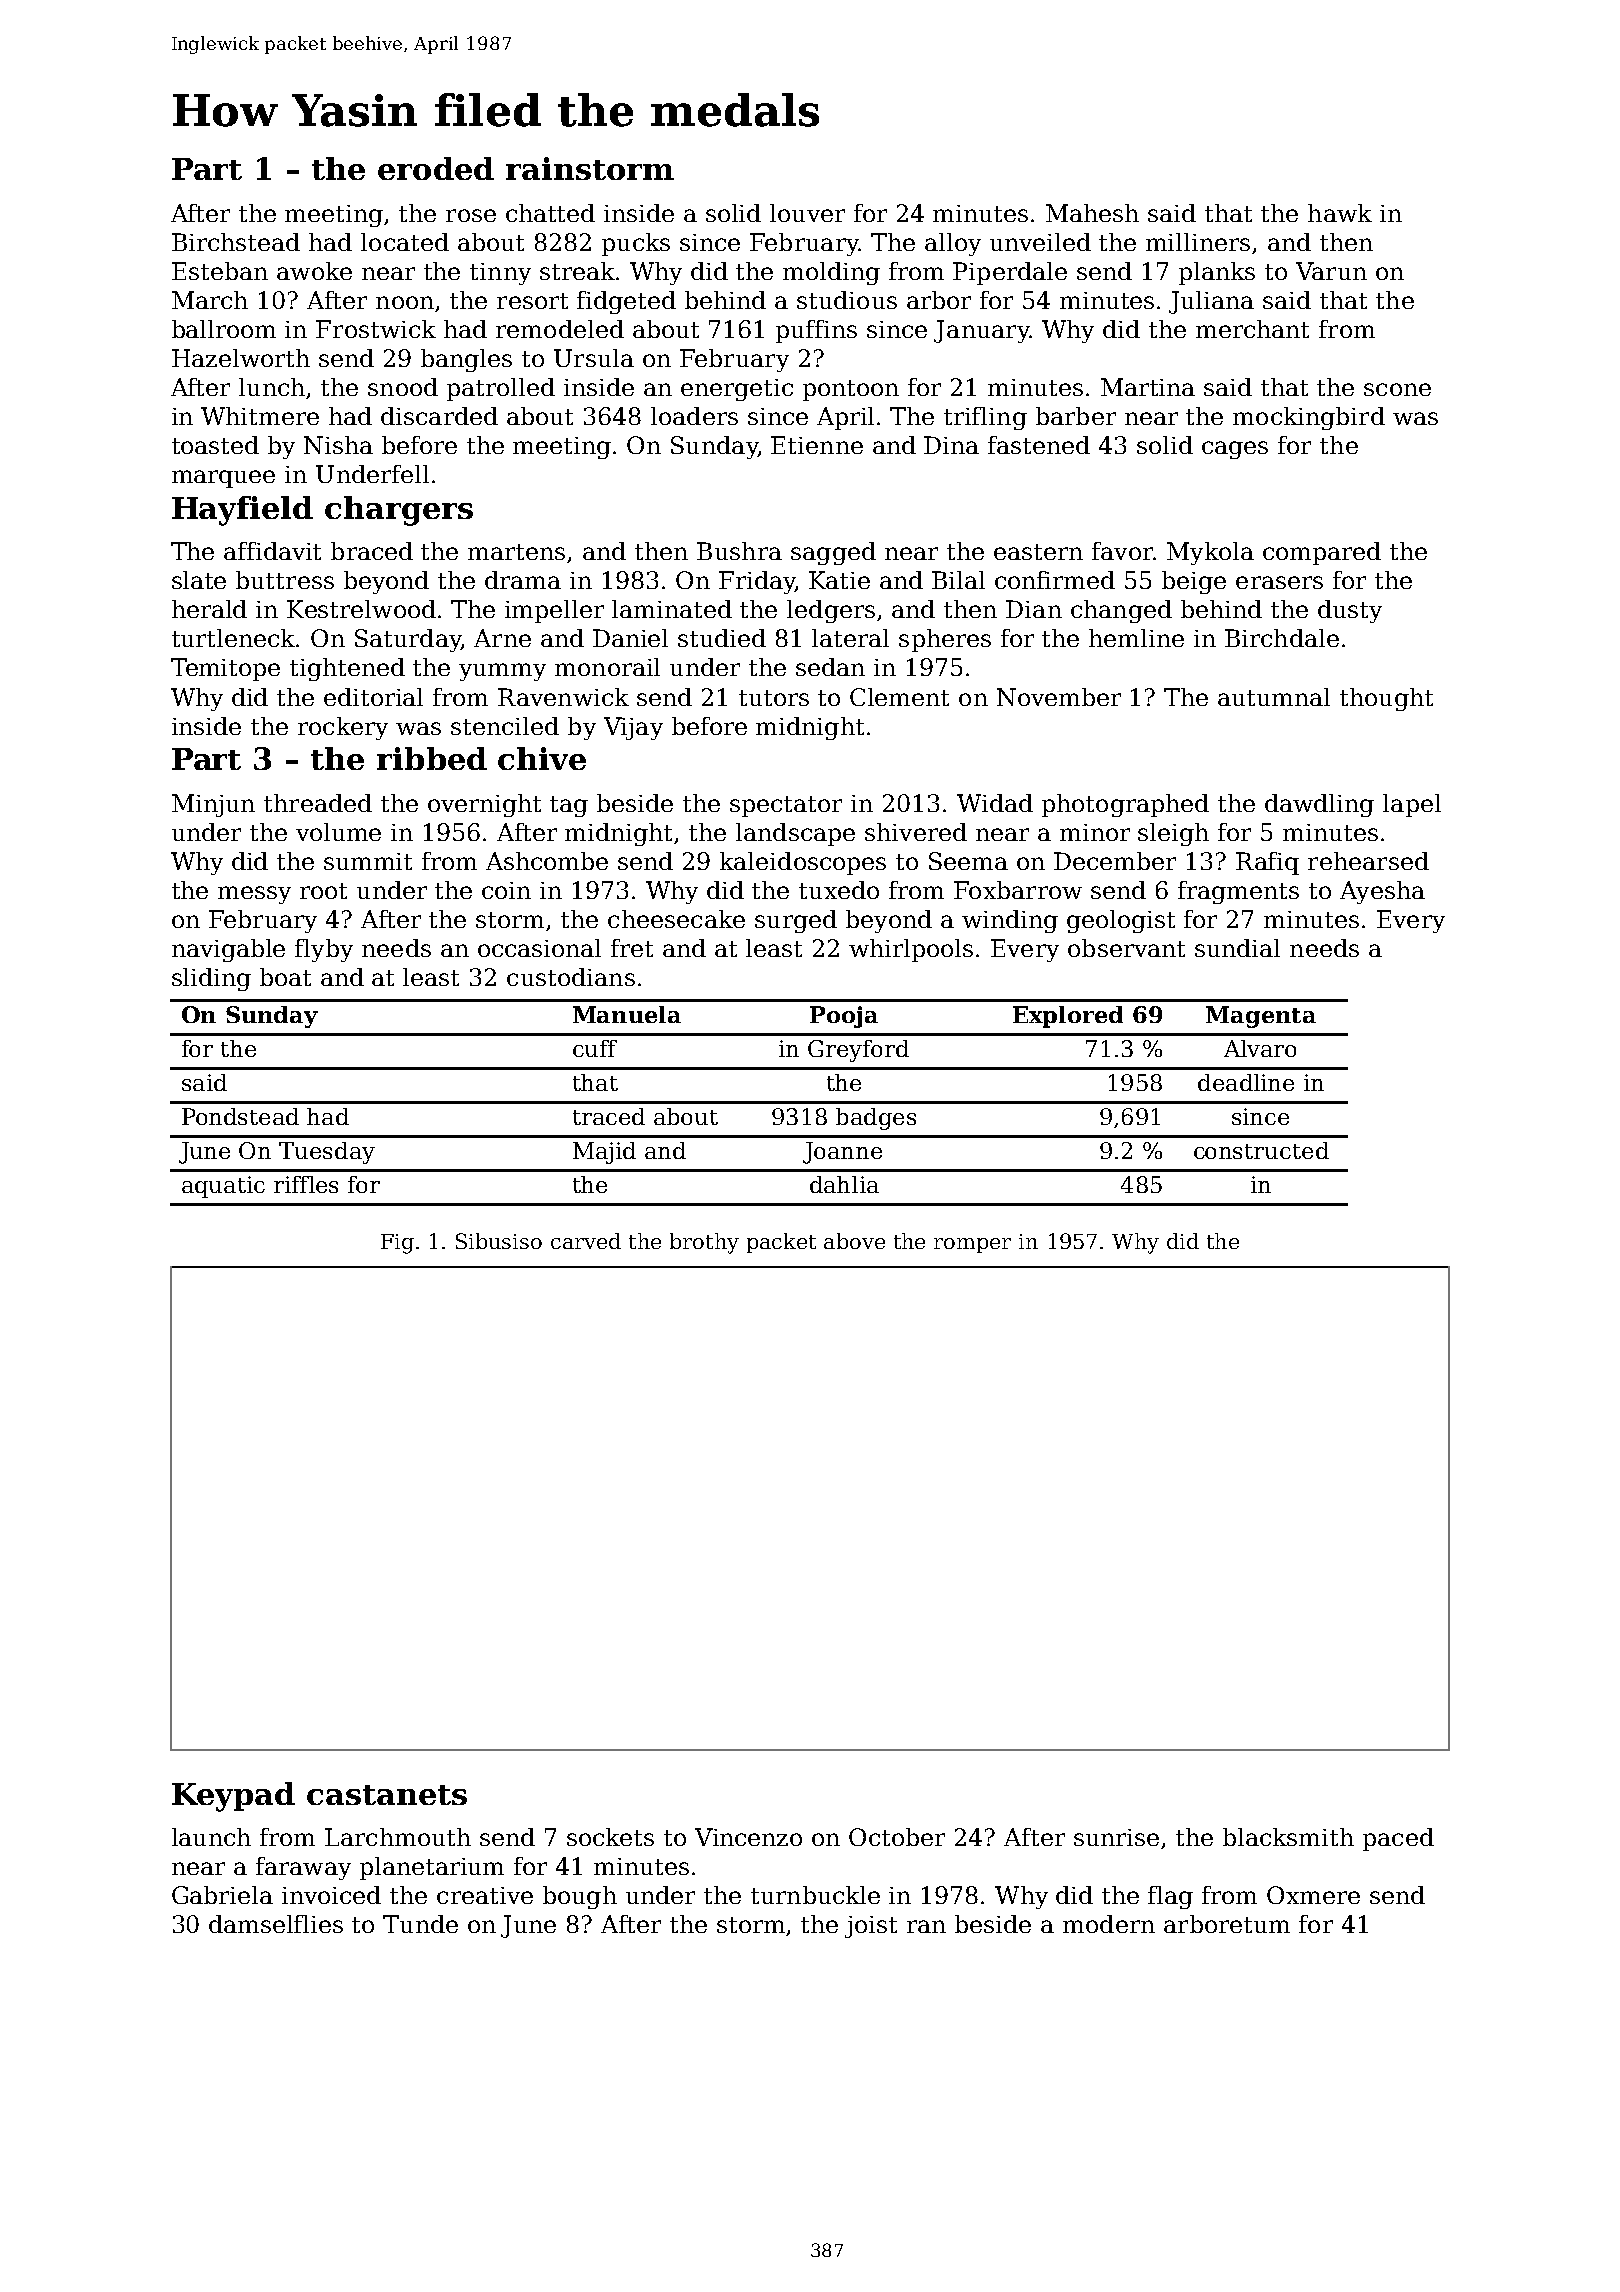 Image resolution: width=1620 pixels, height=2292 pixels. Describe the element at coordinates (436, 168) in the screenshot. I see `eroded` at that location.
